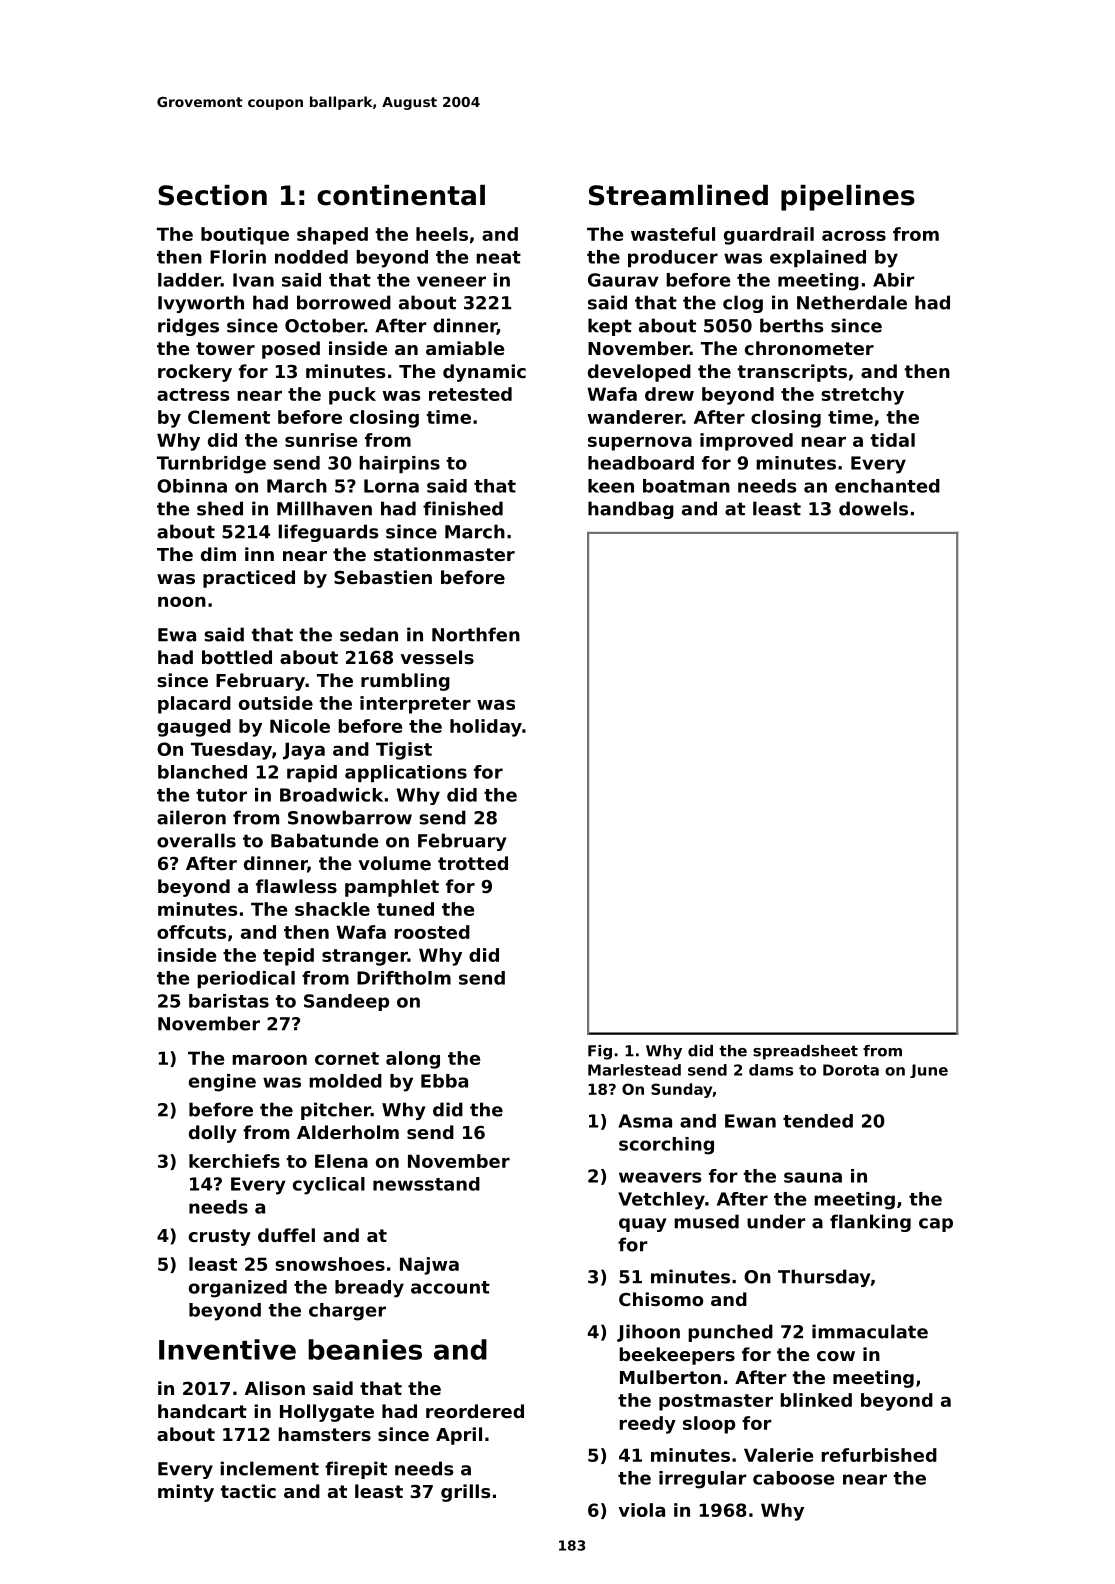 This screenshot has height=1584, width=1115. Describe the element at coordinates (641, 1510) in the screenshot. I see `viola` at that location.
